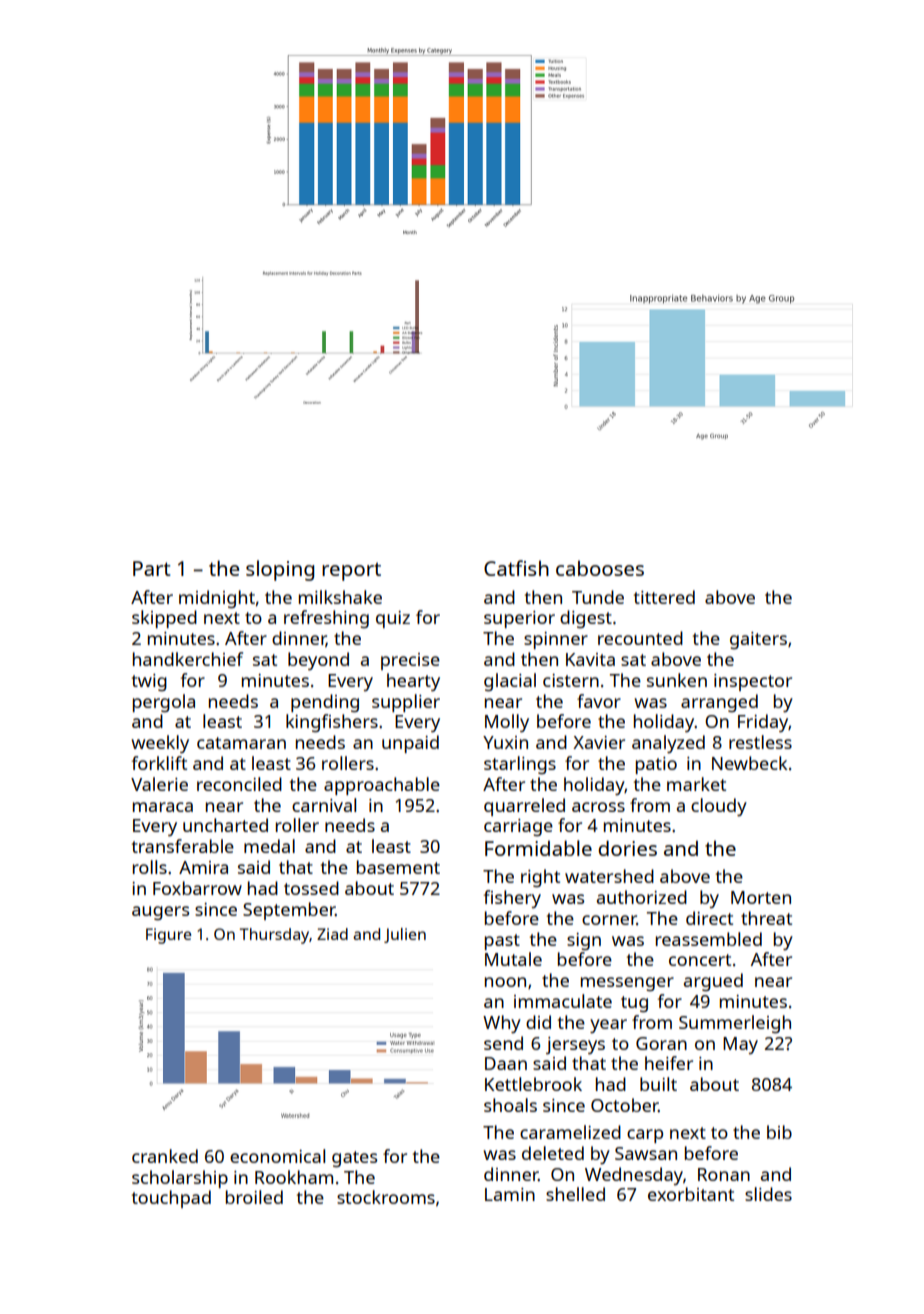 The width and height of the document is (924, 1314). What do you see at coordinates (160, 913) in the document?
I see `augers` at bounding box center [160, 913].
